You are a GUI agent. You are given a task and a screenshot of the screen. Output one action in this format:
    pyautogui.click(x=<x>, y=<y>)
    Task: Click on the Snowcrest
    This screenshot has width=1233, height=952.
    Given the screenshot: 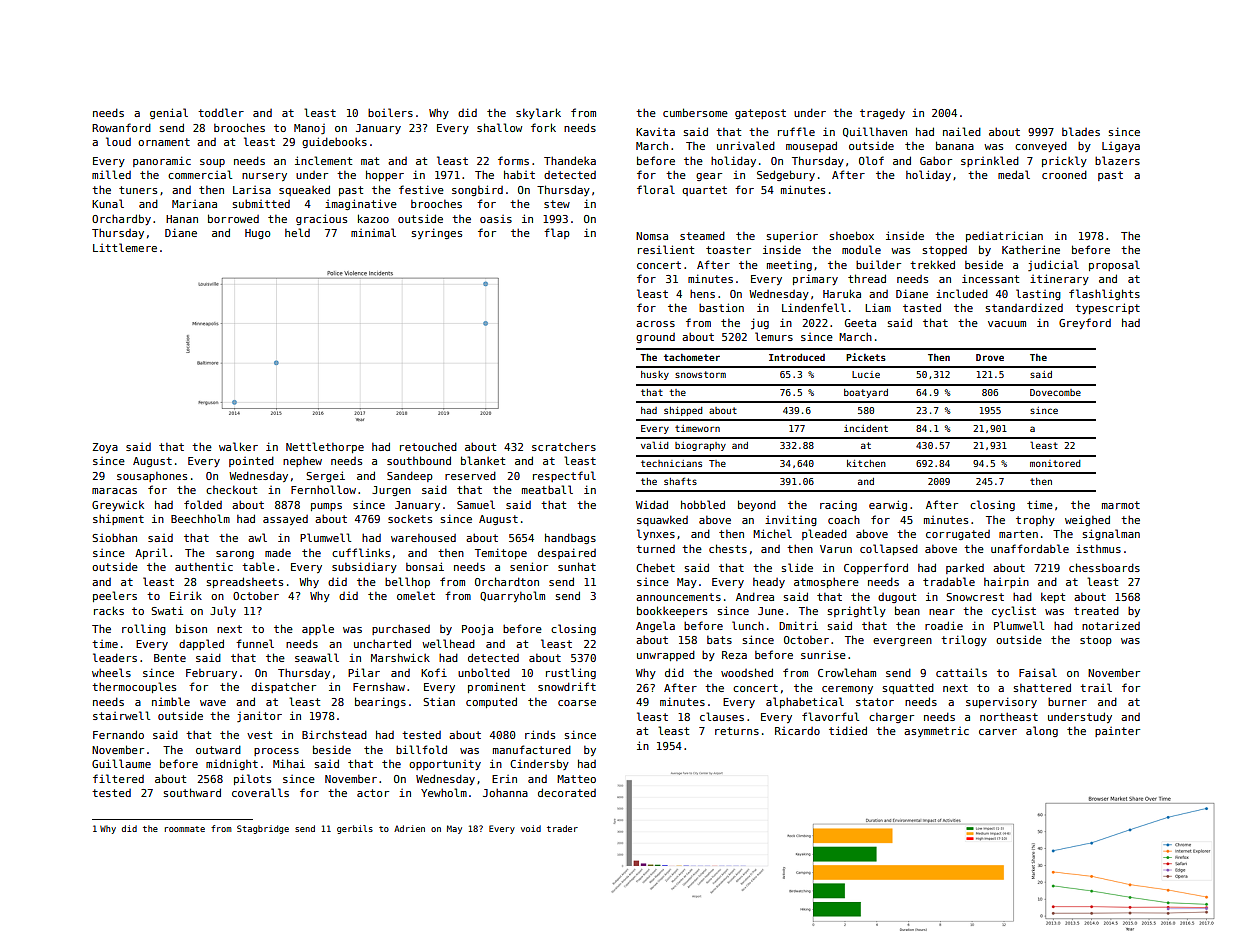 What is the action you would take?
    pyautogui.click(x=975, y=597)
